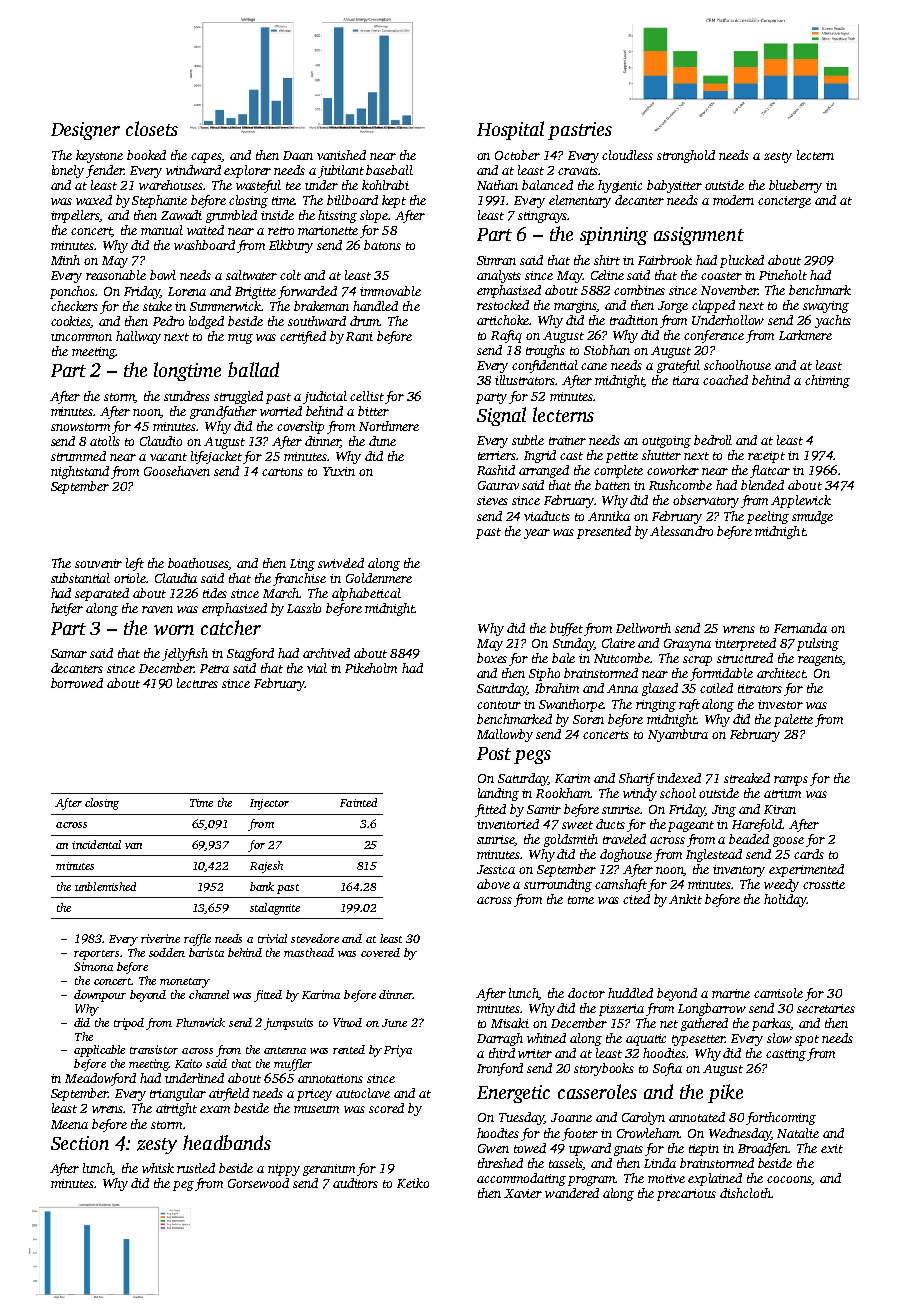  I want to click on dishcloth, so click(745, 1193).
